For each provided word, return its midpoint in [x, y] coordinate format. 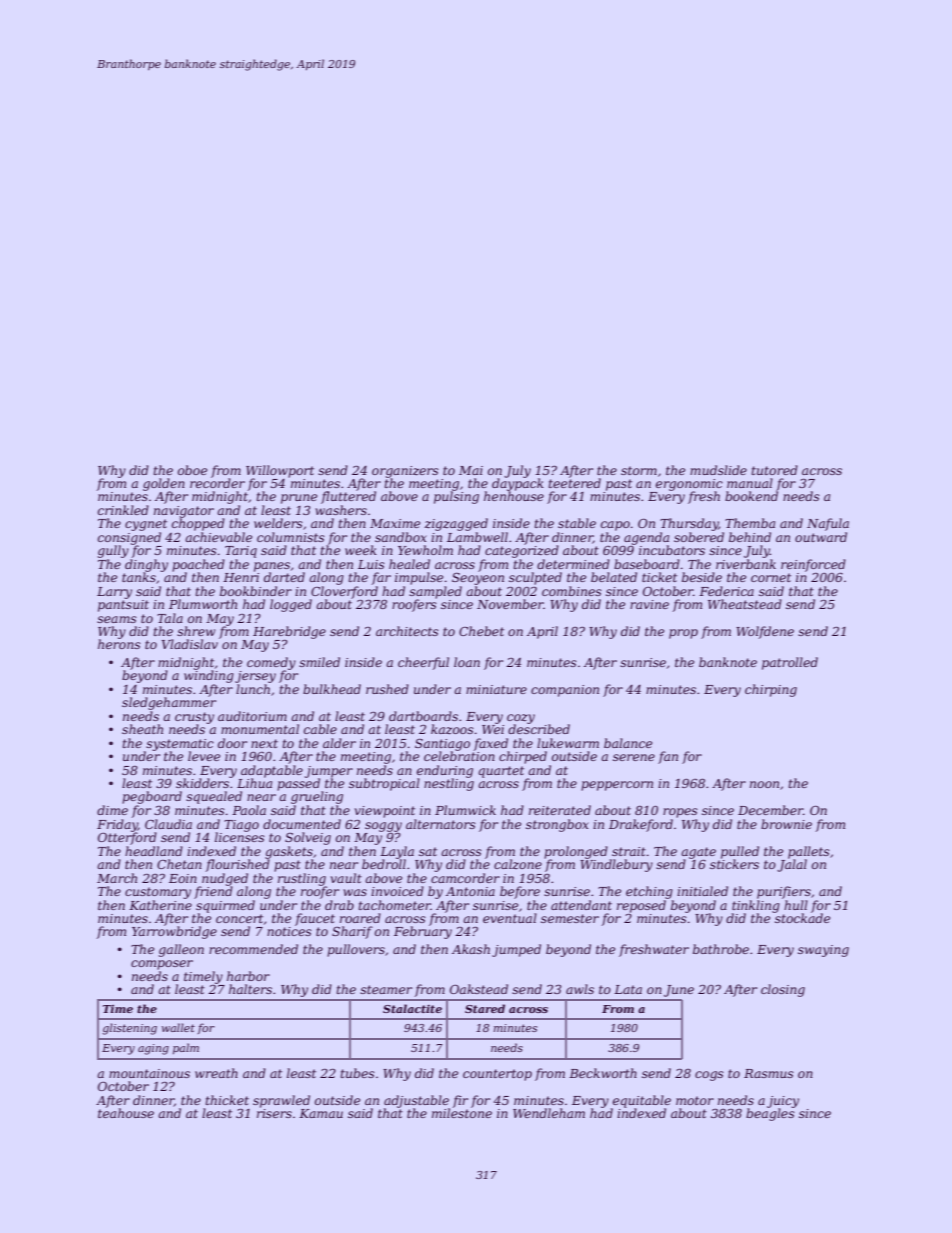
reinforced [813, 565]
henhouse [514, 496]
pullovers [356, 950]
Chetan [179, 864]
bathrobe [721, 949]
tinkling [756, 906]
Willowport [280, 471]
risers [274, 1113]
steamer [386, 989]
